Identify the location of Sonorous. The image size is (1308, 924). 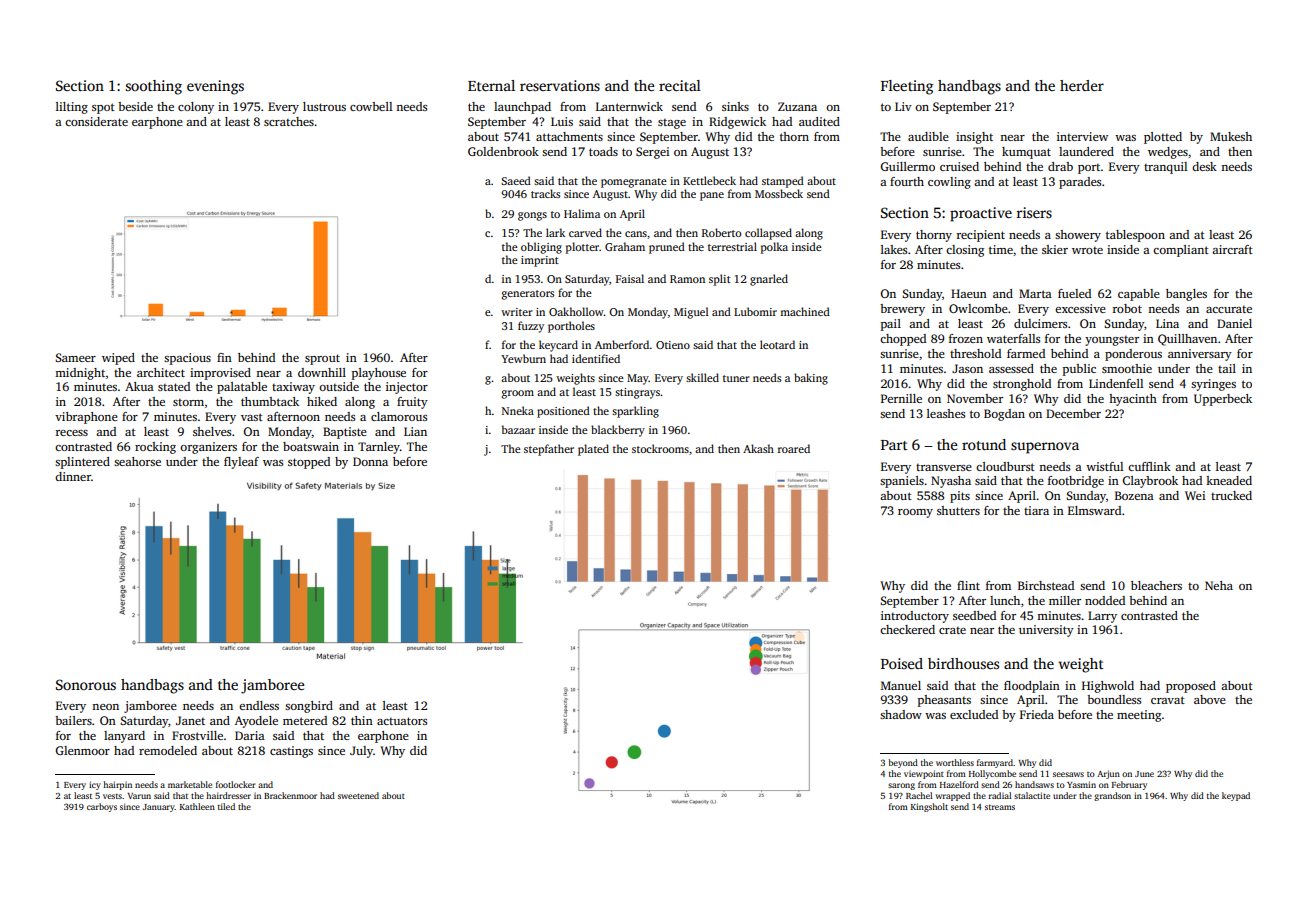
(86, 684).
